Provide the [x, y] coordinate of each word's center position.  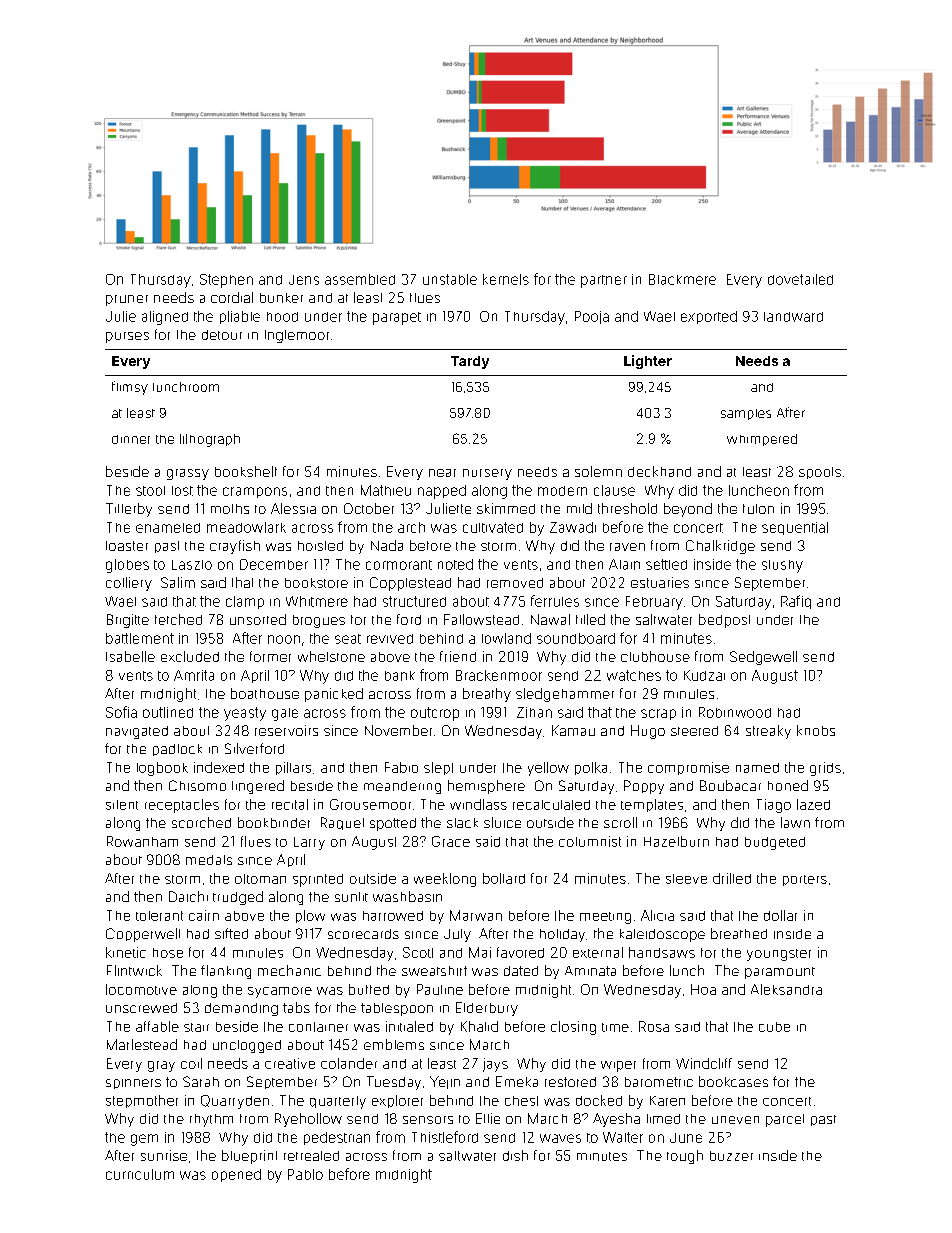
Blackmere [682, 279]
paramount [780, 973]
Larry [309, 843]
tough [685, 1157]
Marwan [476, 915]
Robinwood [735, 712]
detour [222, 335]
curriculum [140, 1174]
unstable [450, 279]
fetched [178, 619]
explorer [397, 1101]
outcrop [435, 714]
